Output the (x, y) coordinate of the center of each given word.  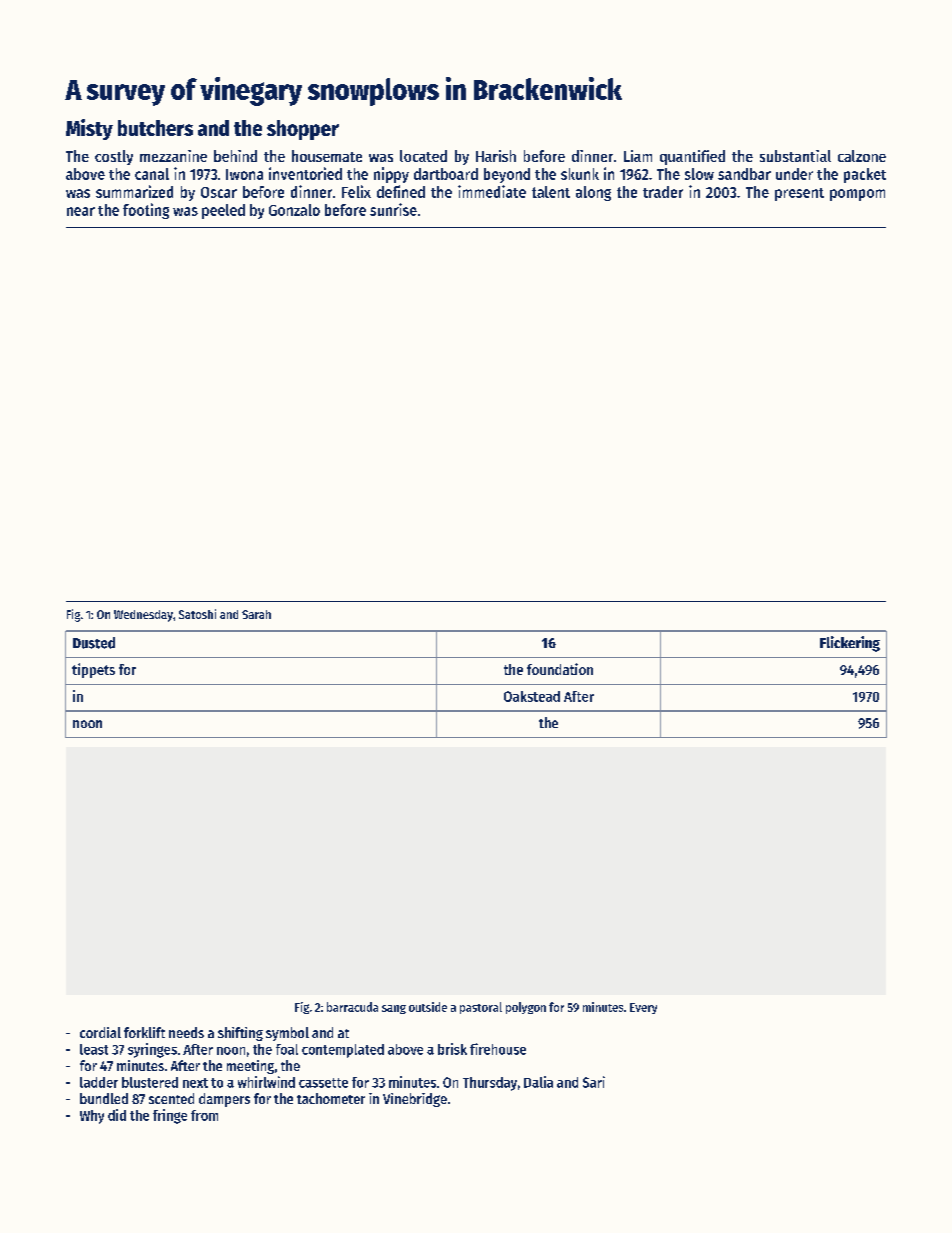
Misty (89, 129)
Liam (638, 156)
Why (92, 1117)
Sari (594, 1082)
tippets (93, 670)
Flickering (850, 644)
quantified (692, 157)
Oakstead (532, 696)
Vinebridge (415, 1100)
